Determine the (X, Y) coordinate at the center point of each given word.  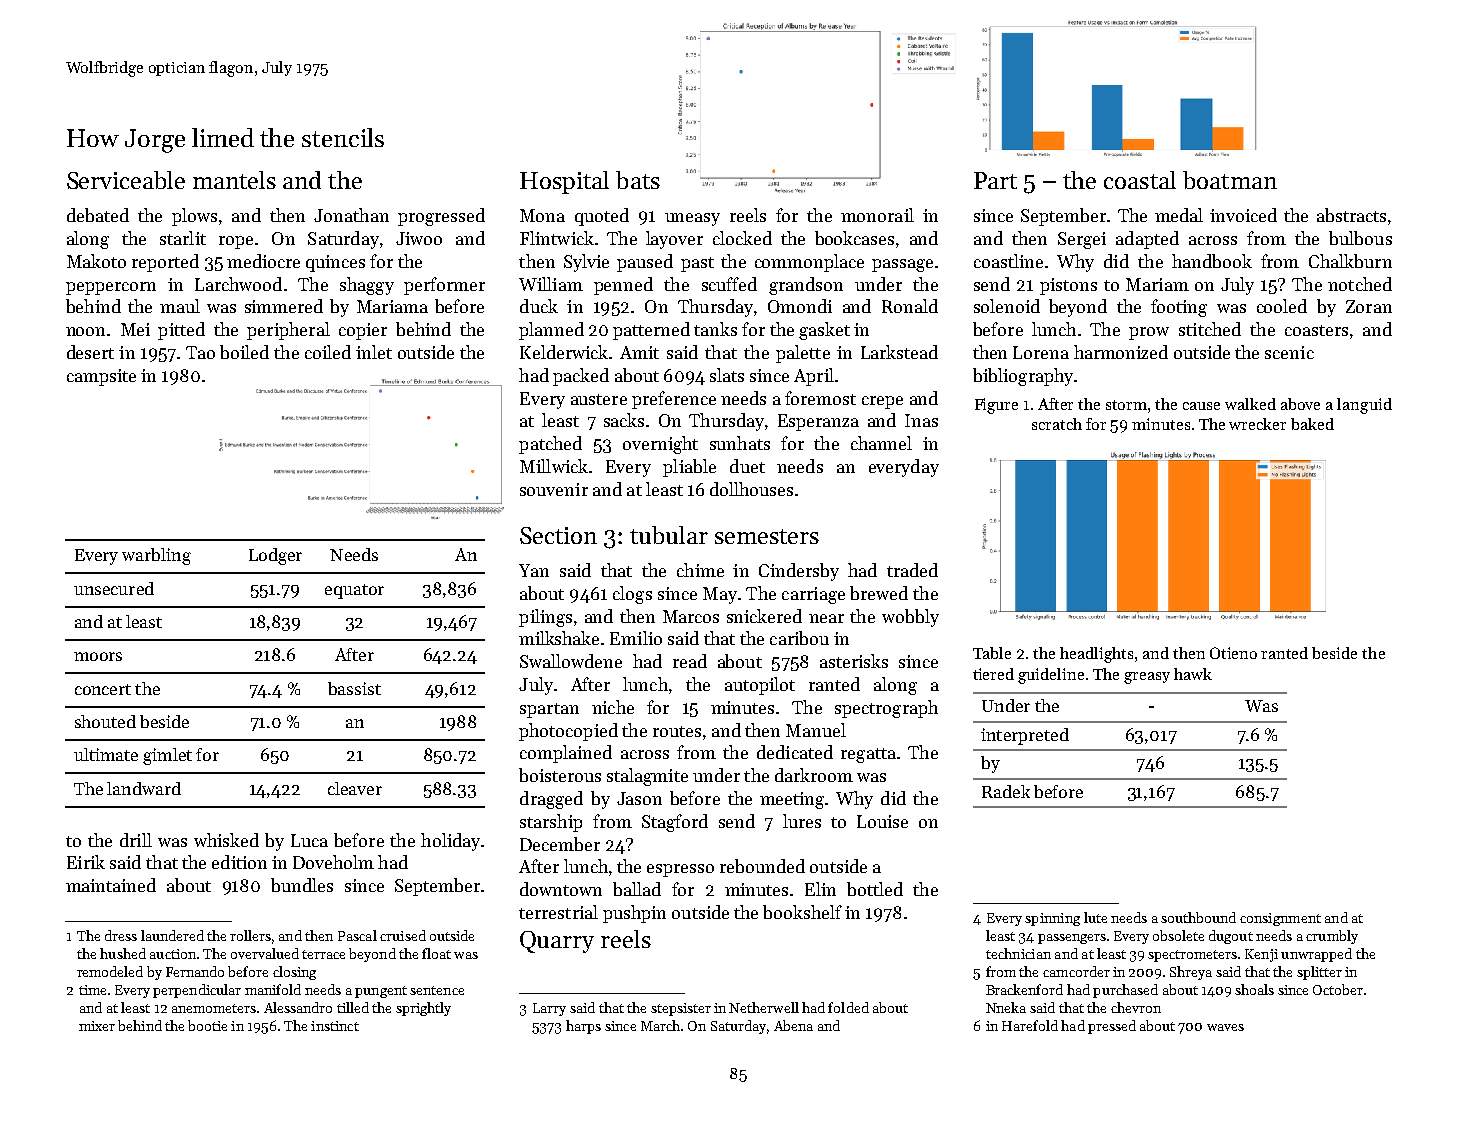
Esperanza (818, 422)
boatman (1230, 180)
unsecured (114, 588)
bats (638, 180)
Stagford (675, 823)
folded (848, 1007)
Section (558, 535)
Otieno (1233, 653)
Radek (1006, 791)
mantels (234, 180)
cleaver (355, 788)
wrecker (1257, 424)
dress (121, 935)
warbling (156, 556)
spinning (1052, 919)
